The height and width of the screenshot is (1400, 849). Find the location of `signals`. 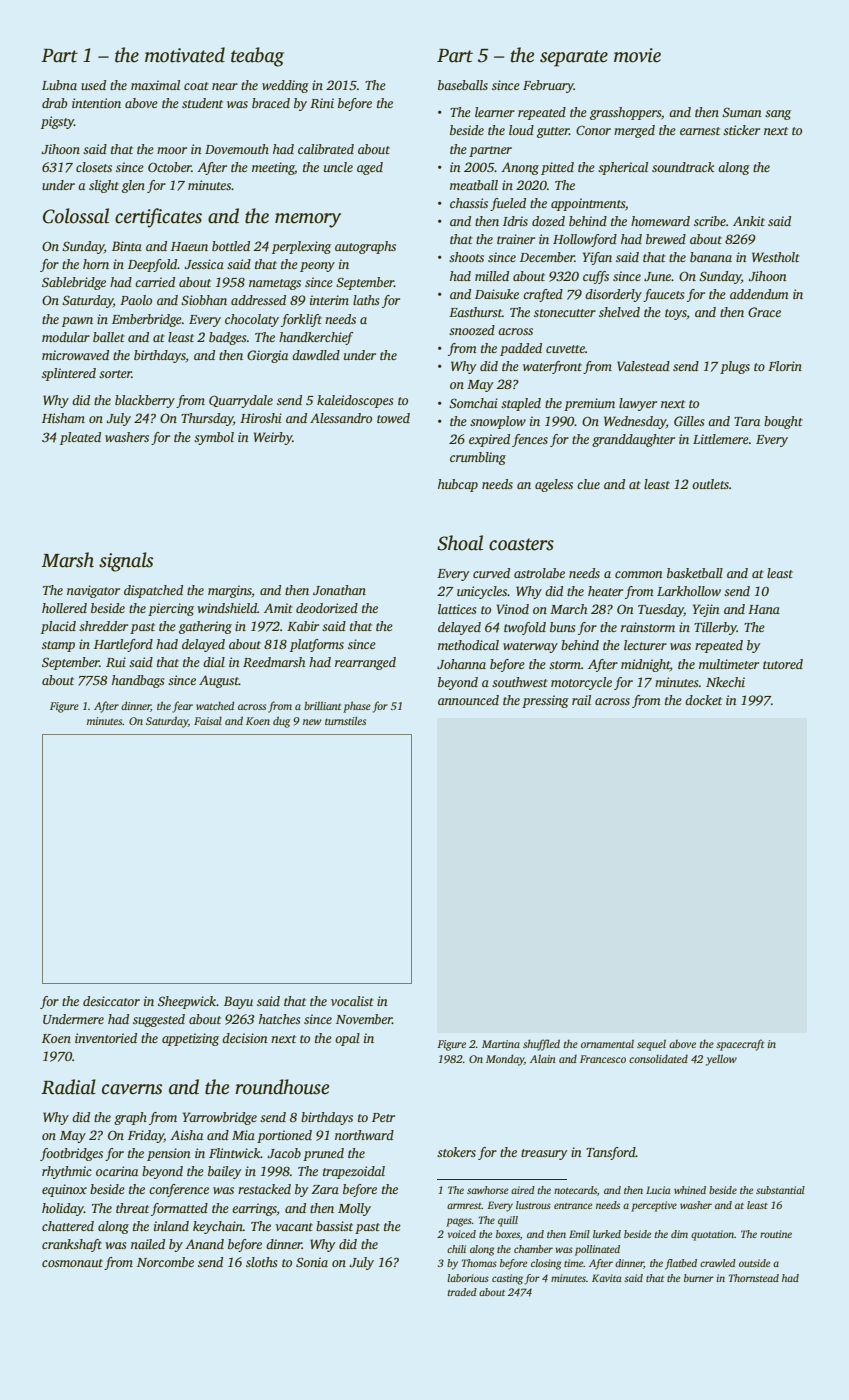

signals is located at coordinates (126, 562).
